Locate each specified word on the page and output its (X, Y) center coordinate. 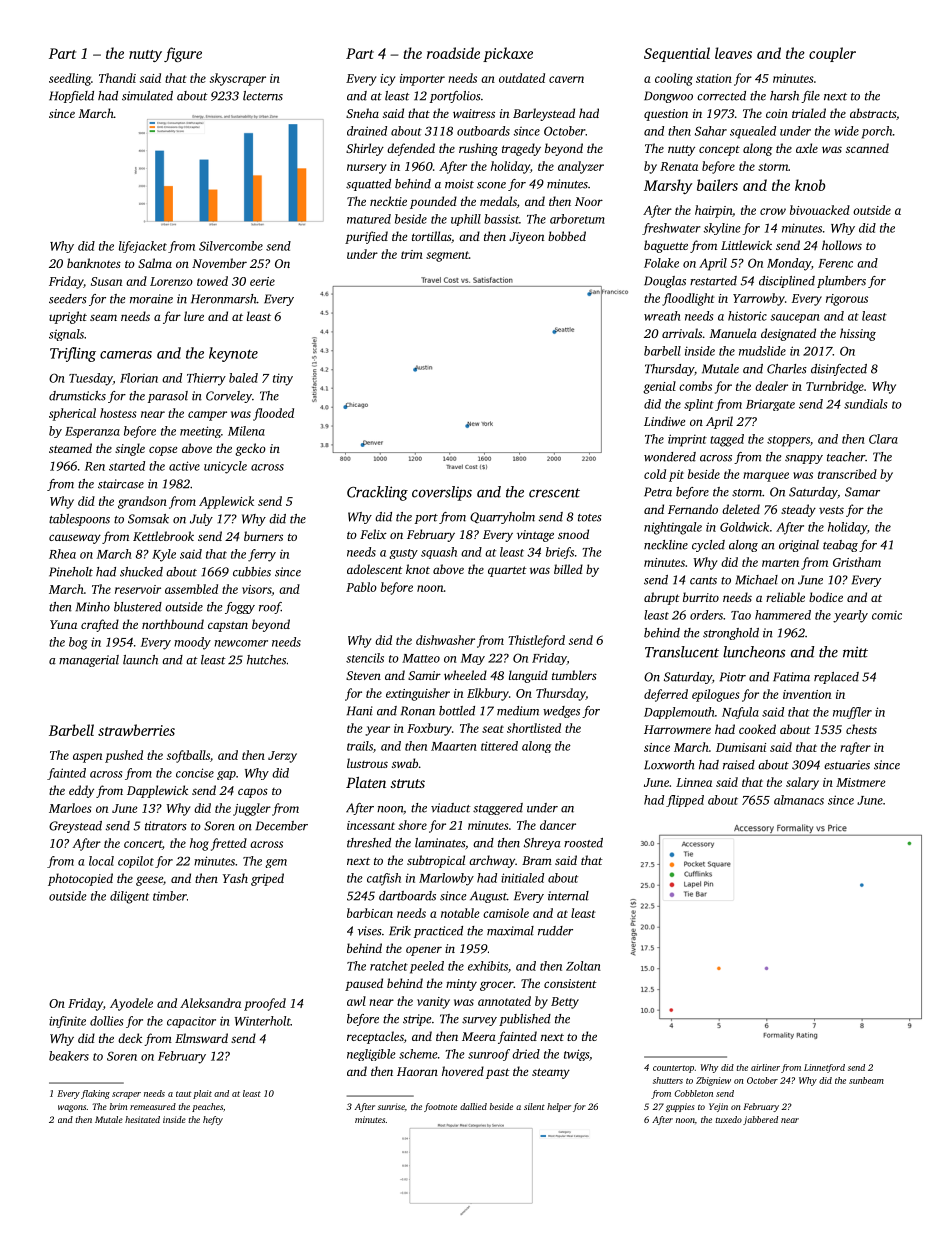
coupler (832, 54)
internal (568, 896)
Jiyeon (526, 238)
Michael (756, 580)
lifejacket (143, 247)
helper (559, 1107)
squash (439, 553)
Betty (565, 1003)
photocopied (80, 879)
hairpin (713, 211)
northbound (173, 624)
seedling (70, 79)
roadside (453, 53)
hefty (213, 1120)
